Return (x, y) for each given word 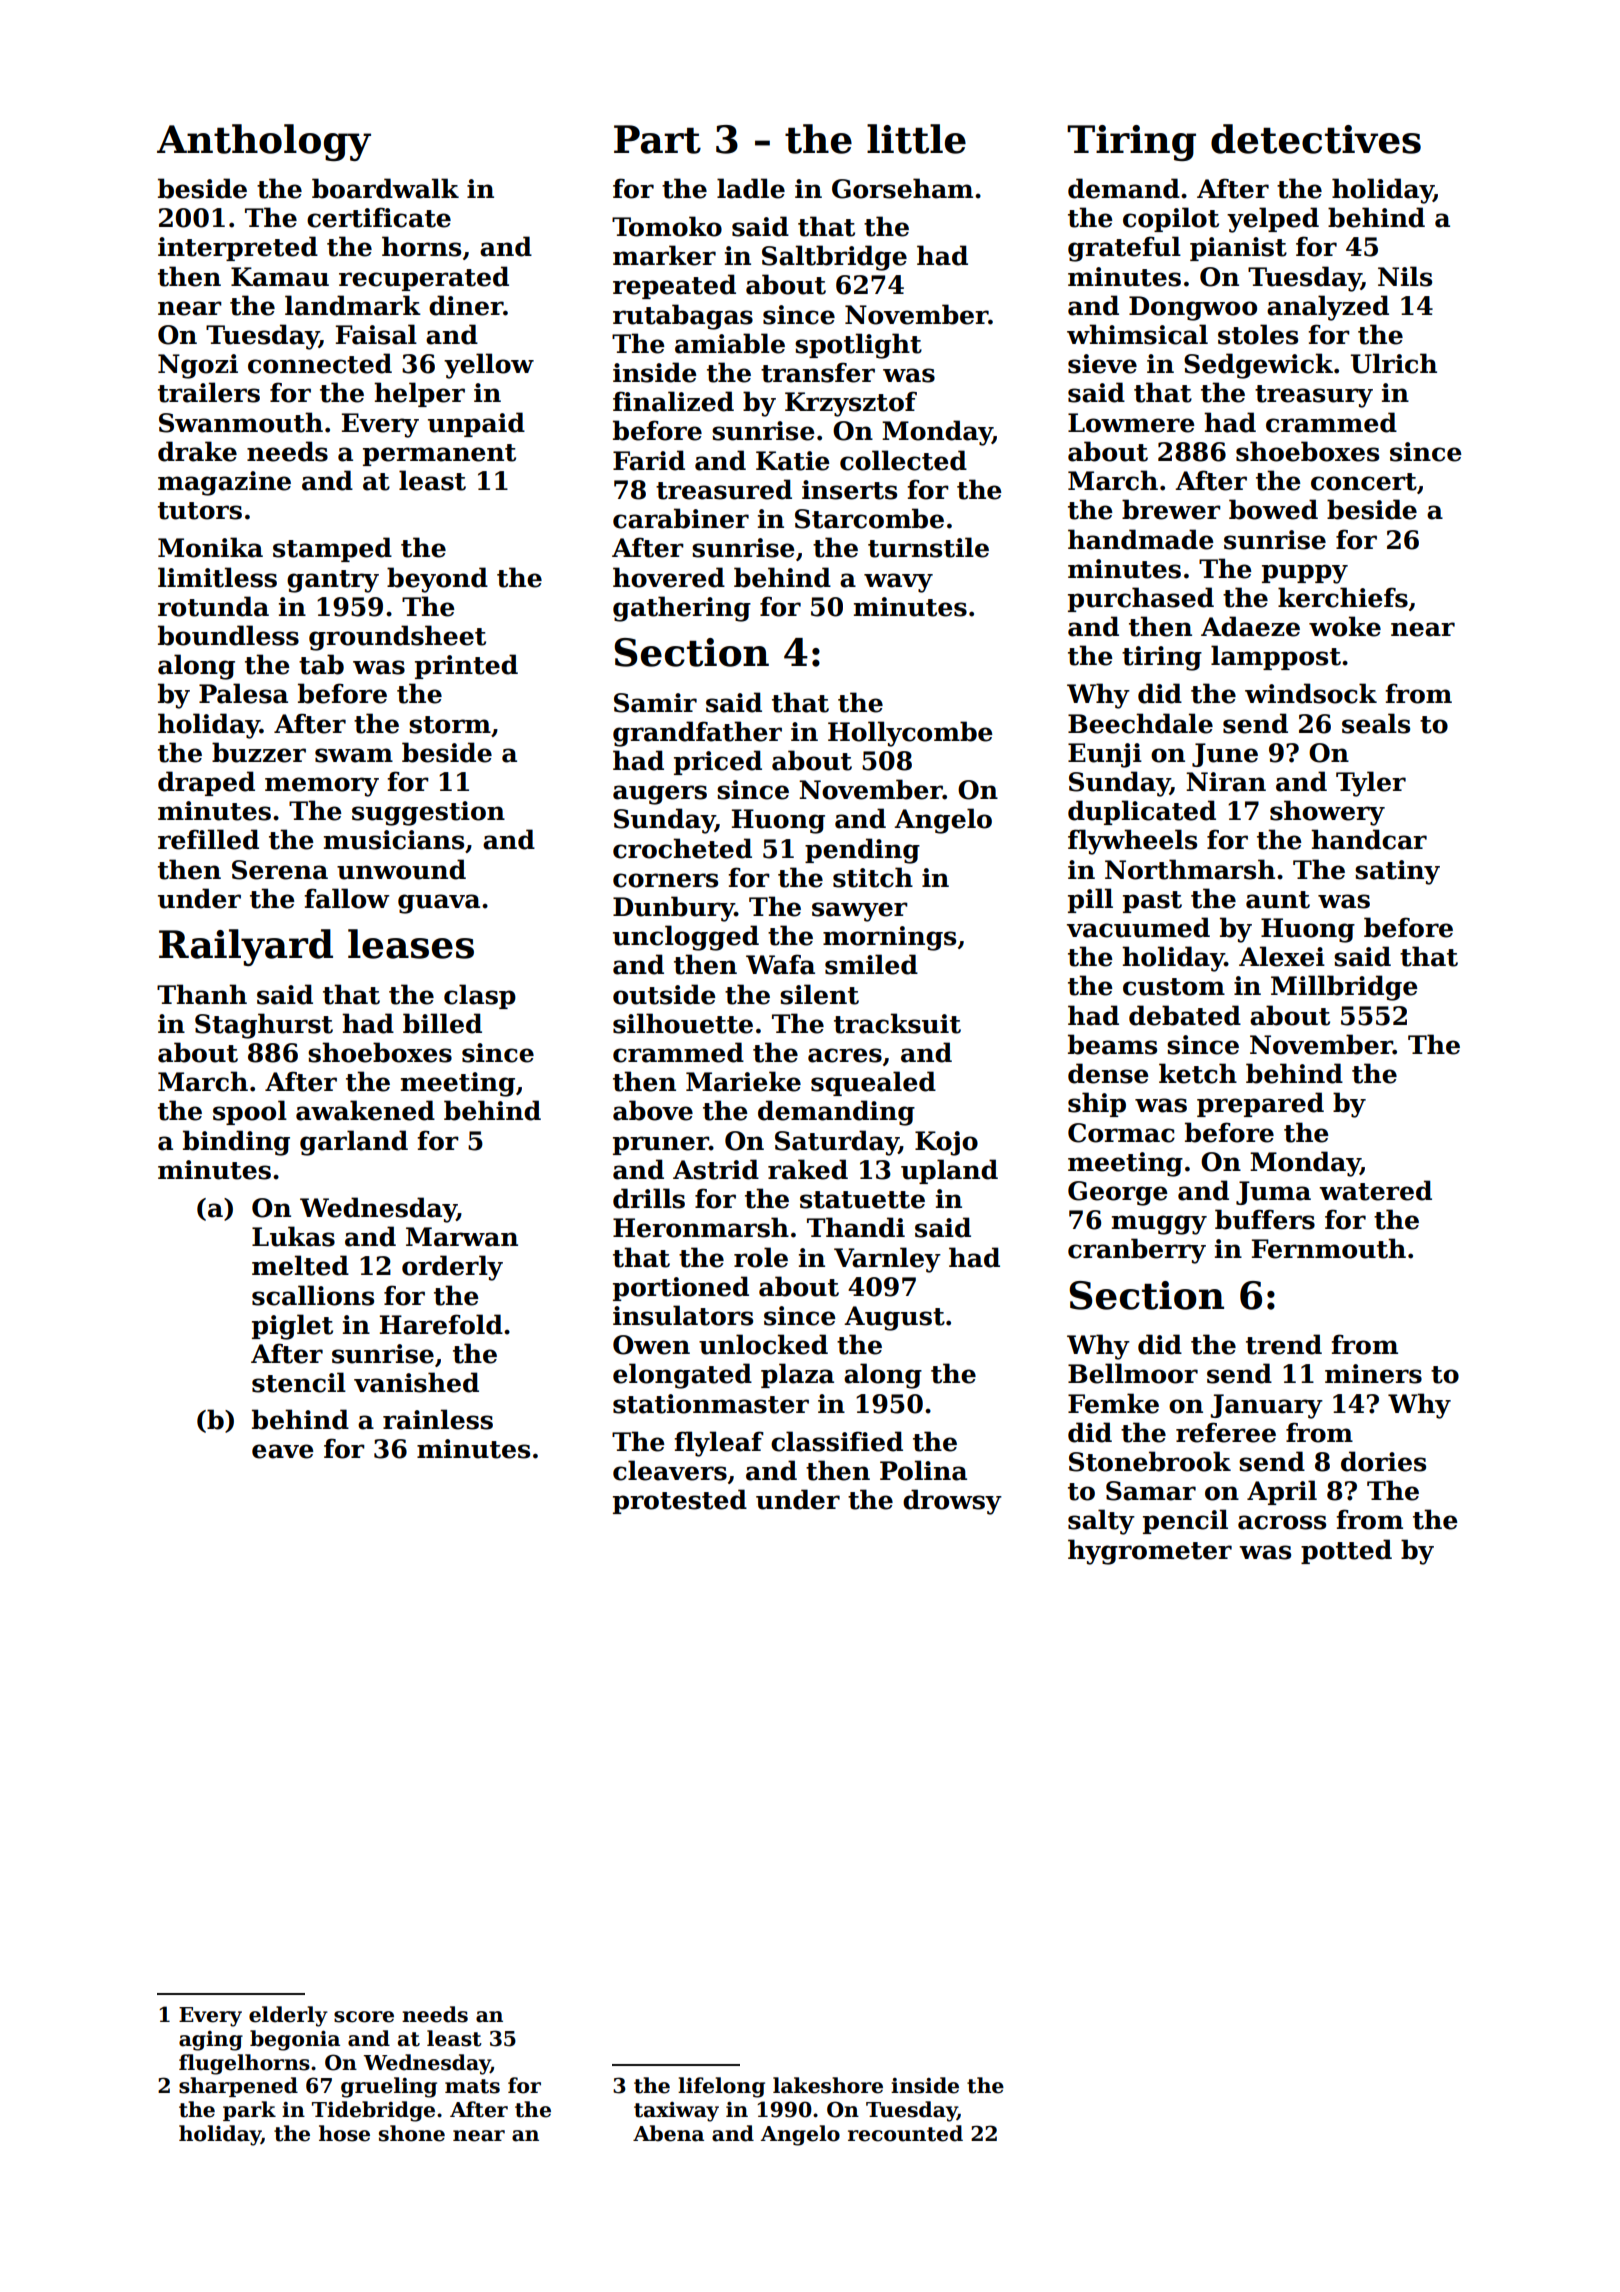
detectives (1316, 139)
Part (657, 139)
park (249, 2111)
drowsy (952, 1502)
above (653, 1110)
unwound (401, 869)
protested (680, 1501)
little (916, 139)
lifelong (721, 2087)
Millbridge (1344, 988)
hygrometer (1150, 1552)
